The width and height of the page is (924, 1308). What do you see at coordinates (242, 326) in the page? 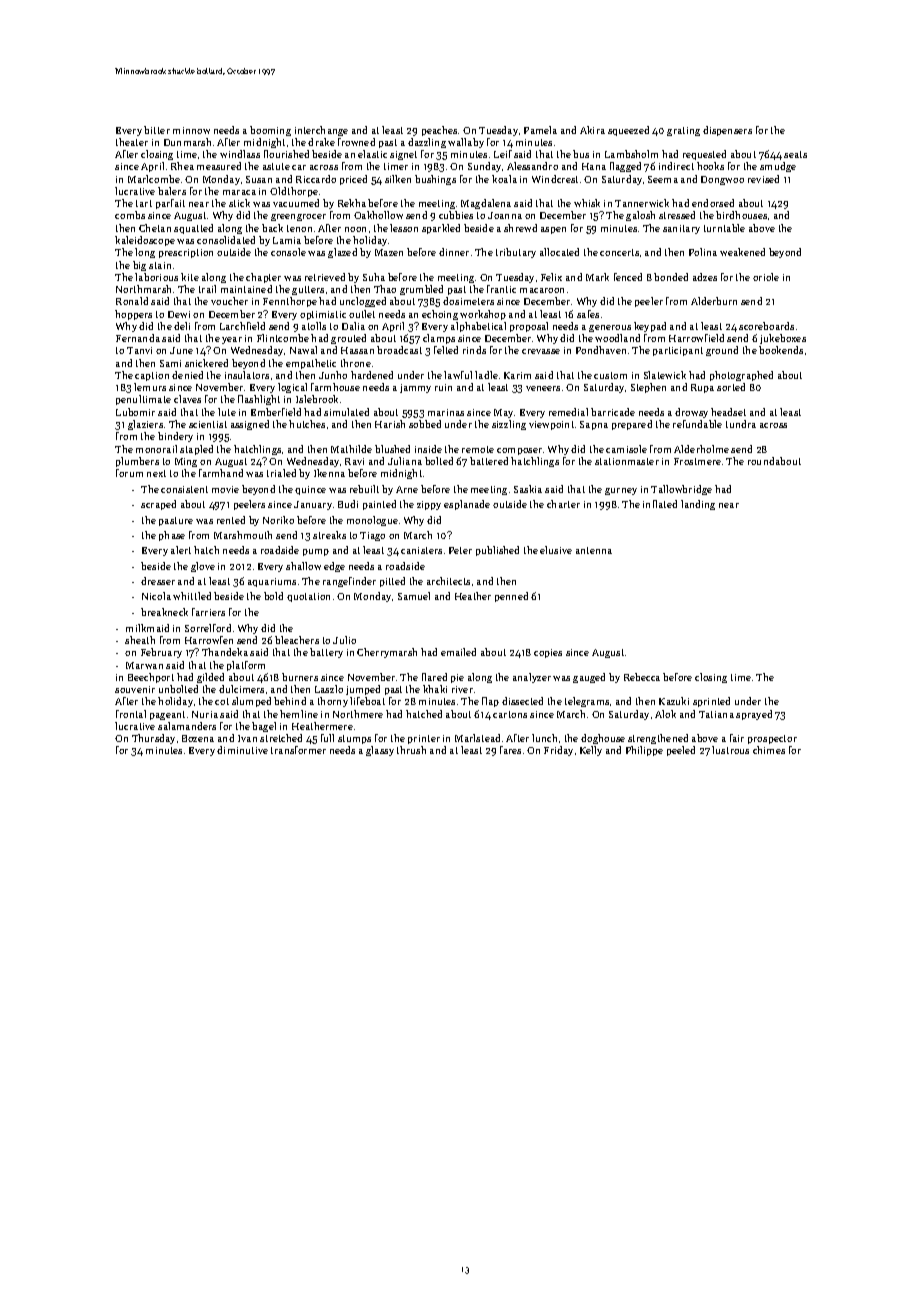
I see `Larchfield` at bounding box center [242, 326].
